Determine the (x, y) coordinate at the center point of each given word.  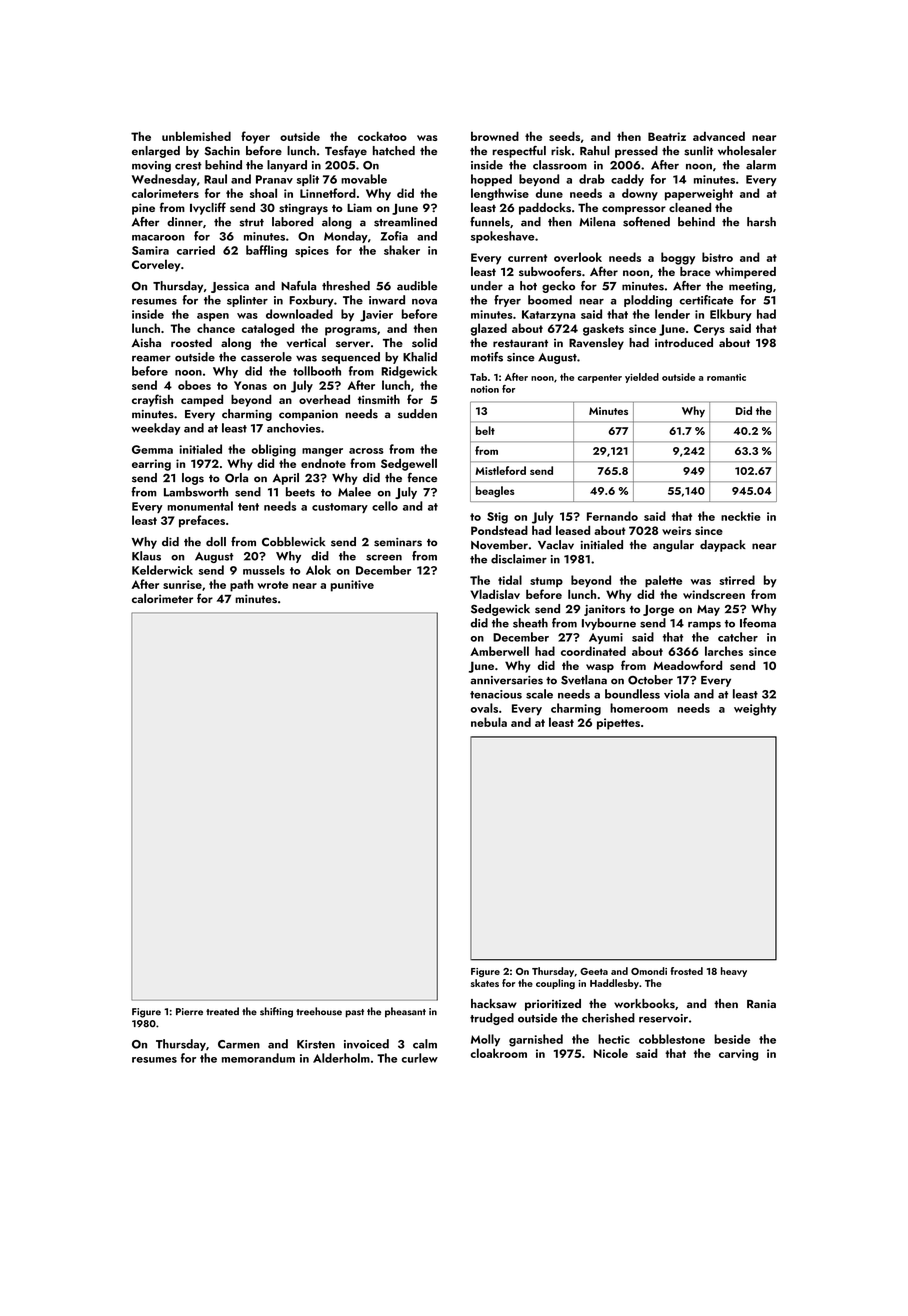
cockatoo (382, 136)
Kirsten (316, 1044)
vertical (306, 342)
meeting (750, 287)
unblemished (196, 136)
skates (485, 983)
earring (151, 465)
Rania (761, 1003)
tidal (510, 580)
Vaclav (556, 545)
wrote (272, 585)
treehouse (319, 1011)
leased (573, 530)
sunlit (698, 151)
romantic (726, 377)
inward (387, 300)
